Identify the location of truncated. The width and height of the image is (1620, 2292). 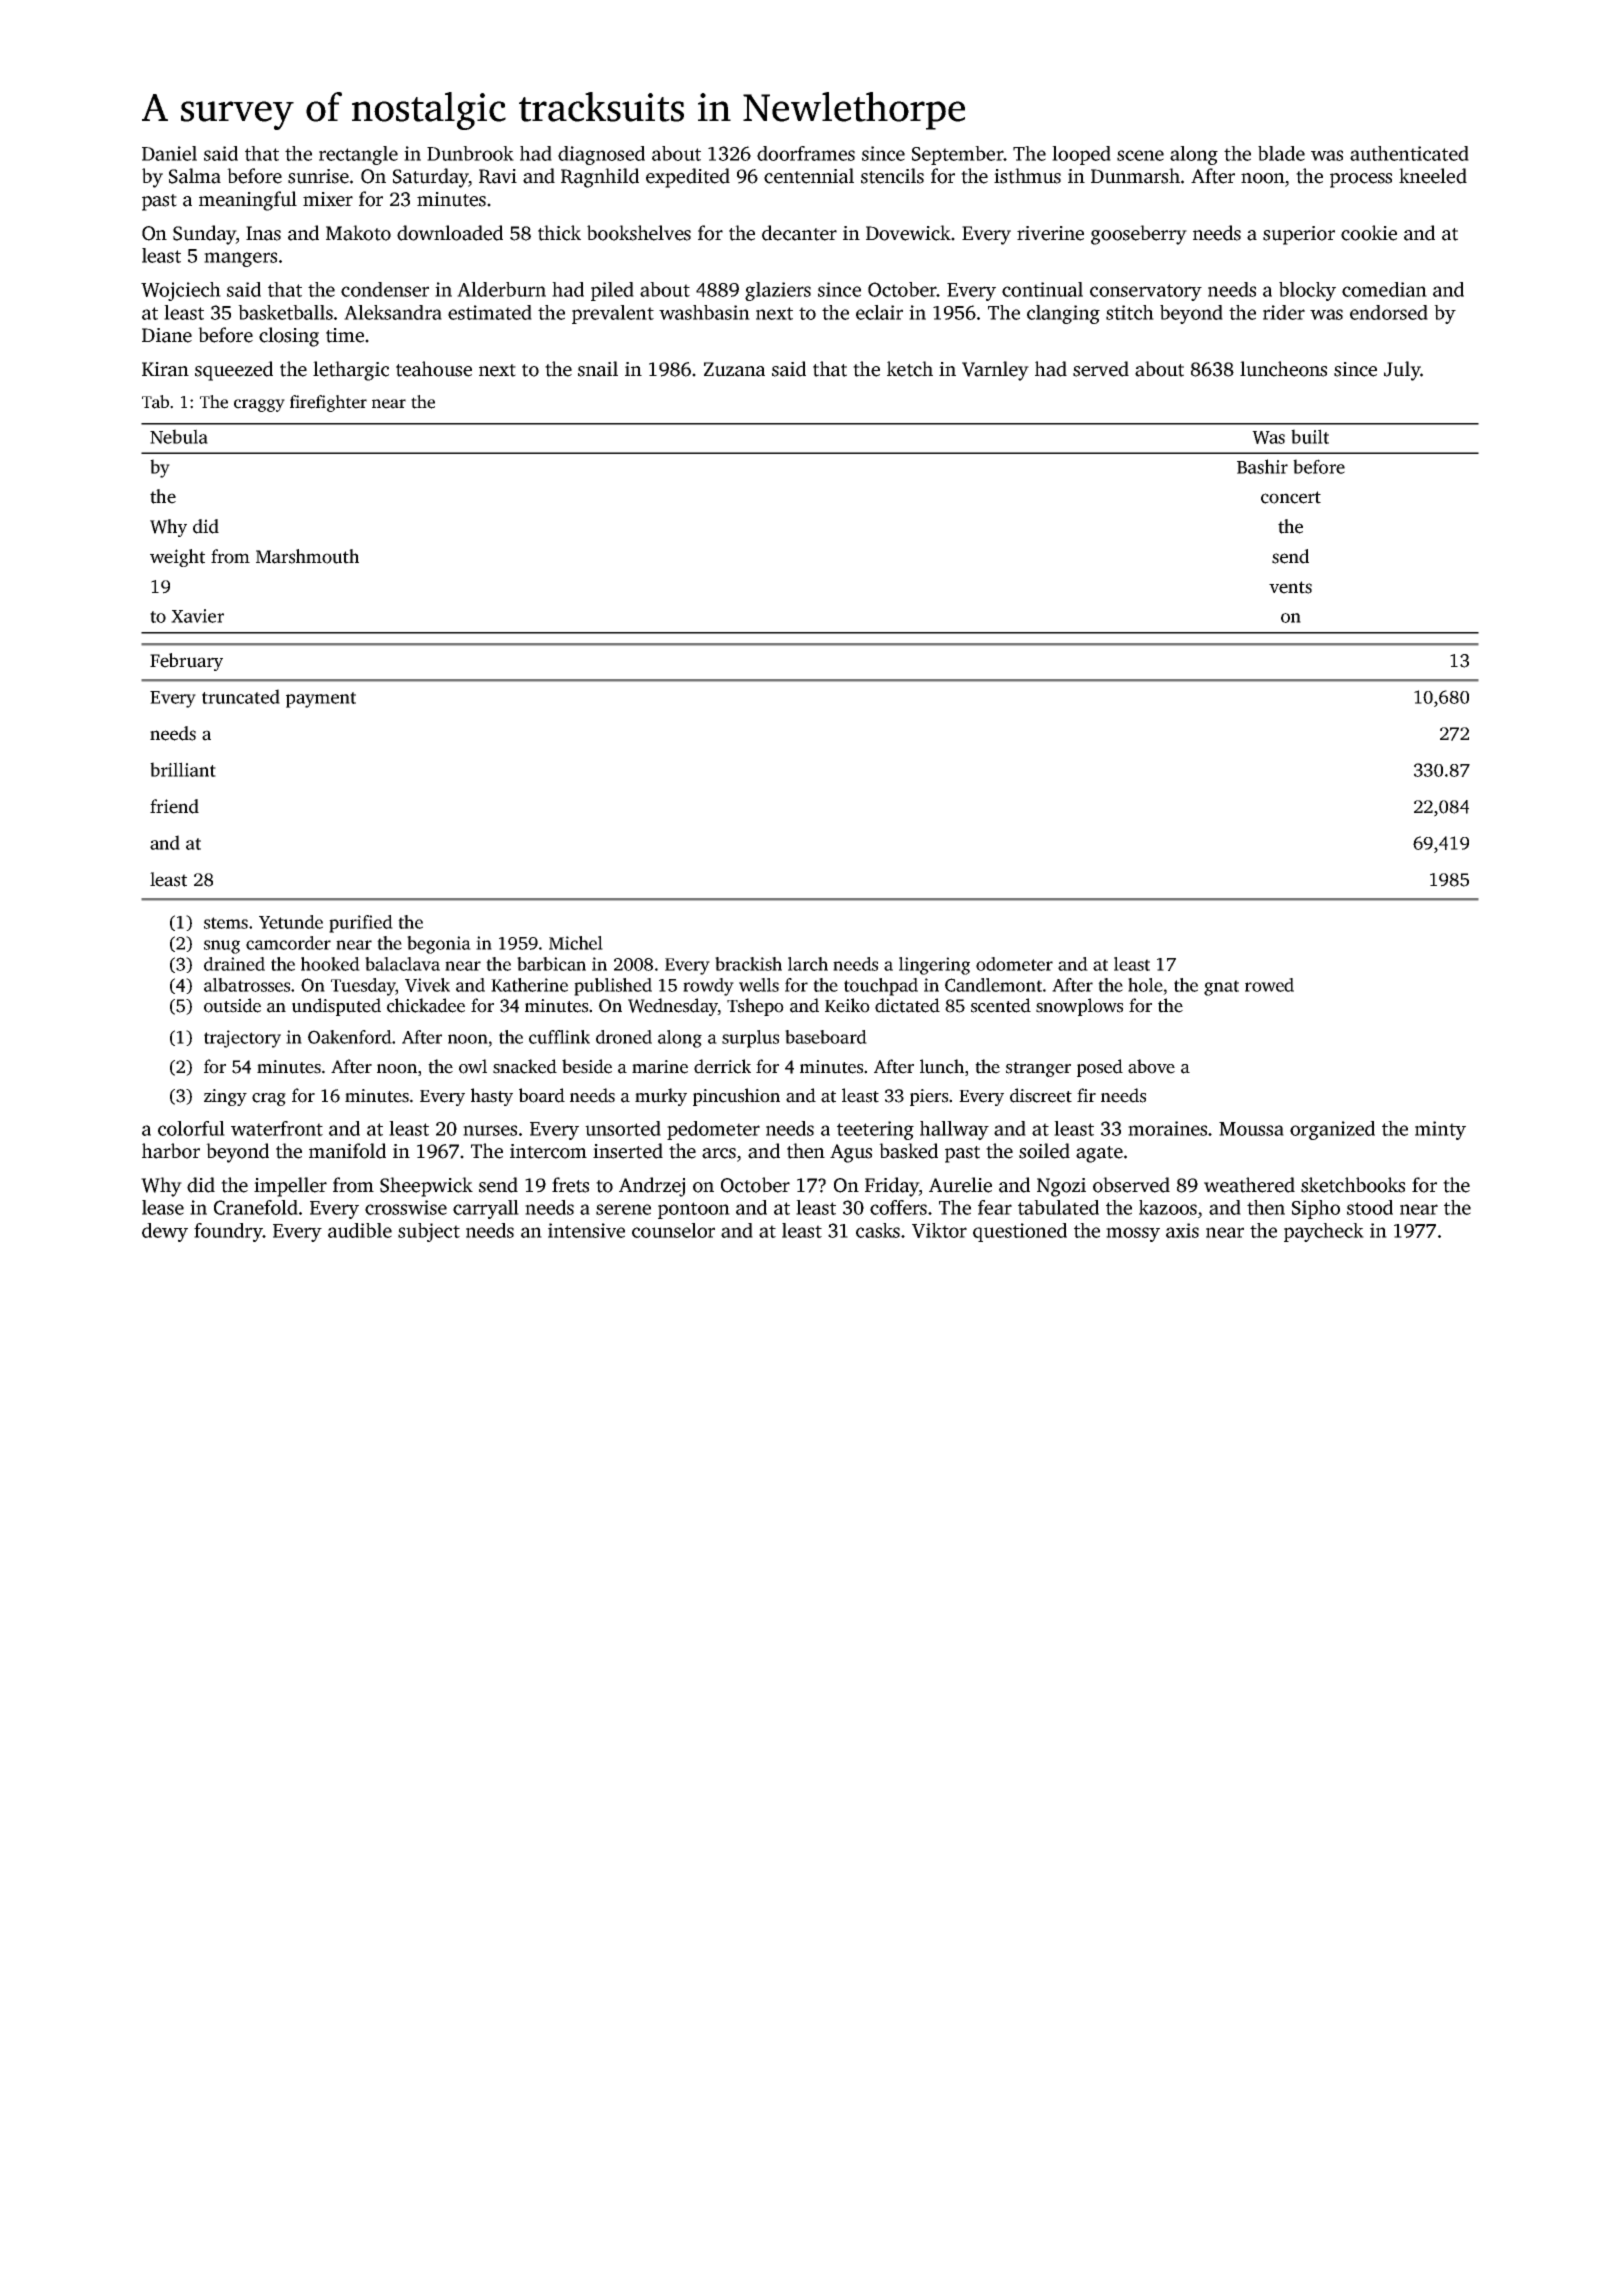
(241, 696).
